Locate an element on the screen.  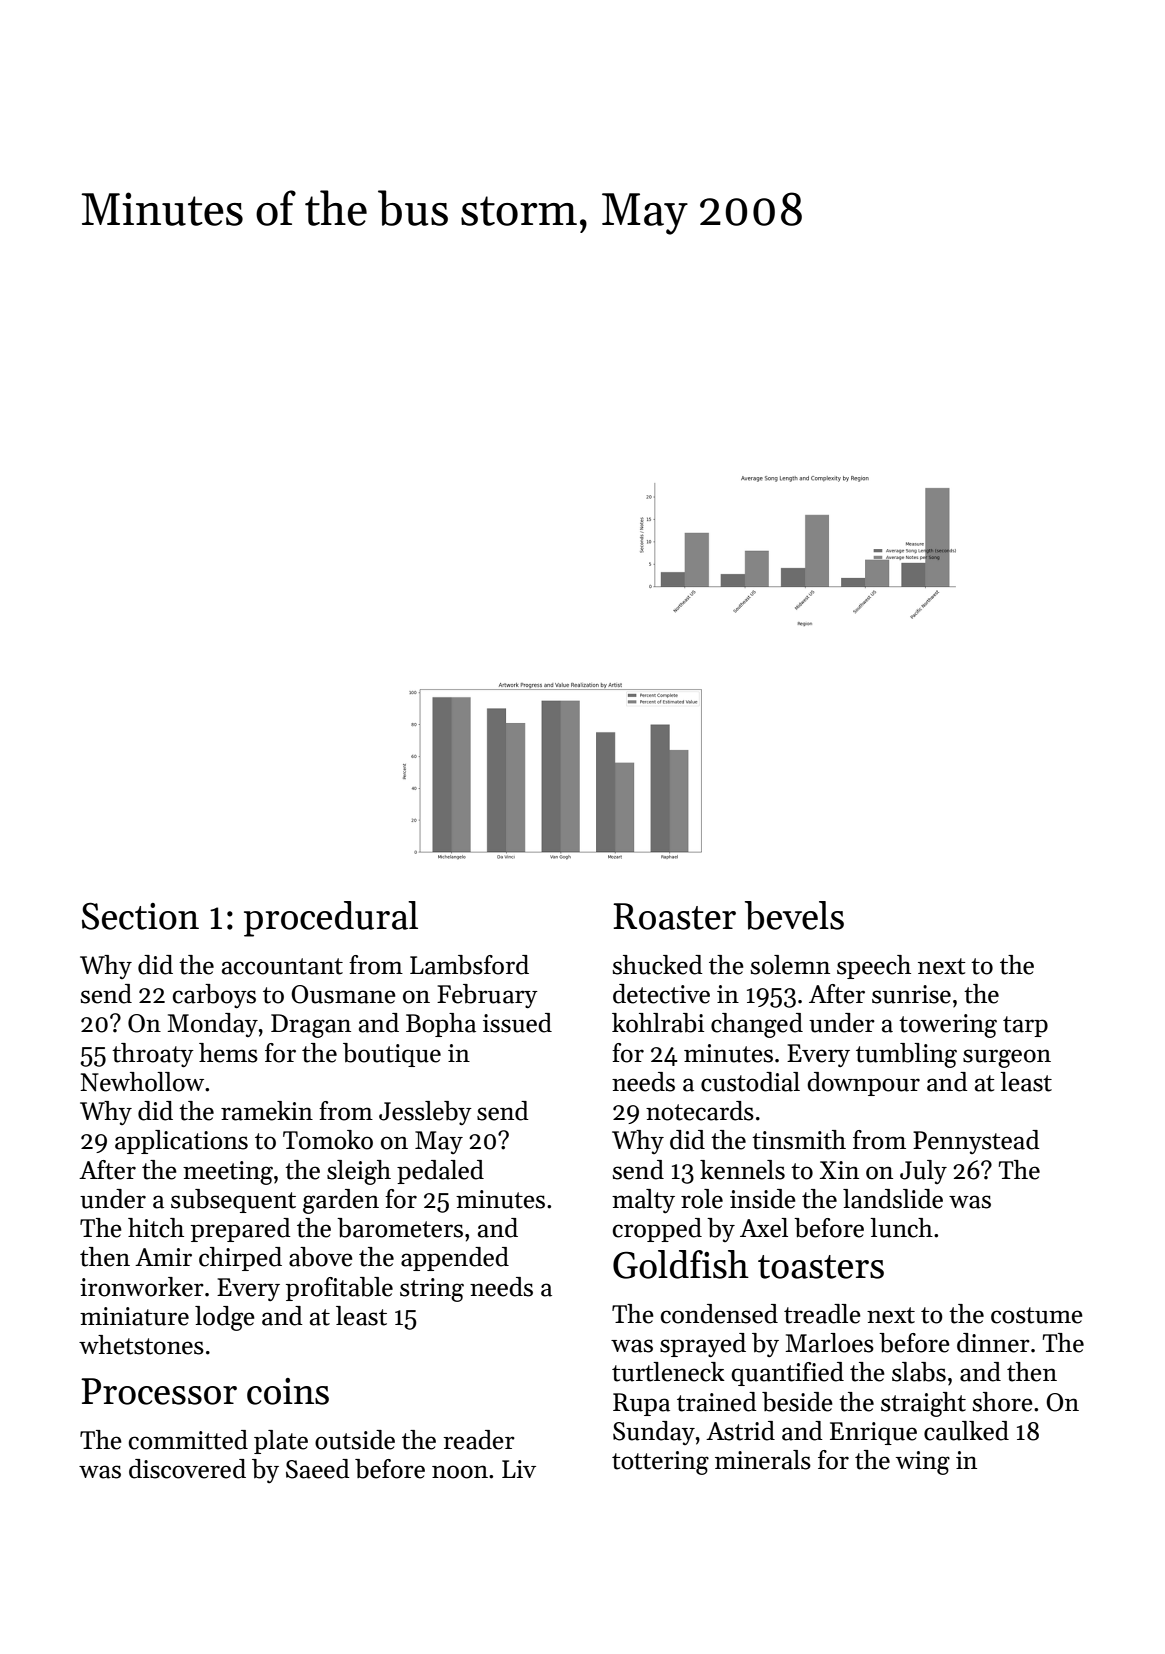
Astrid is located at coordinates (740, 1431).
